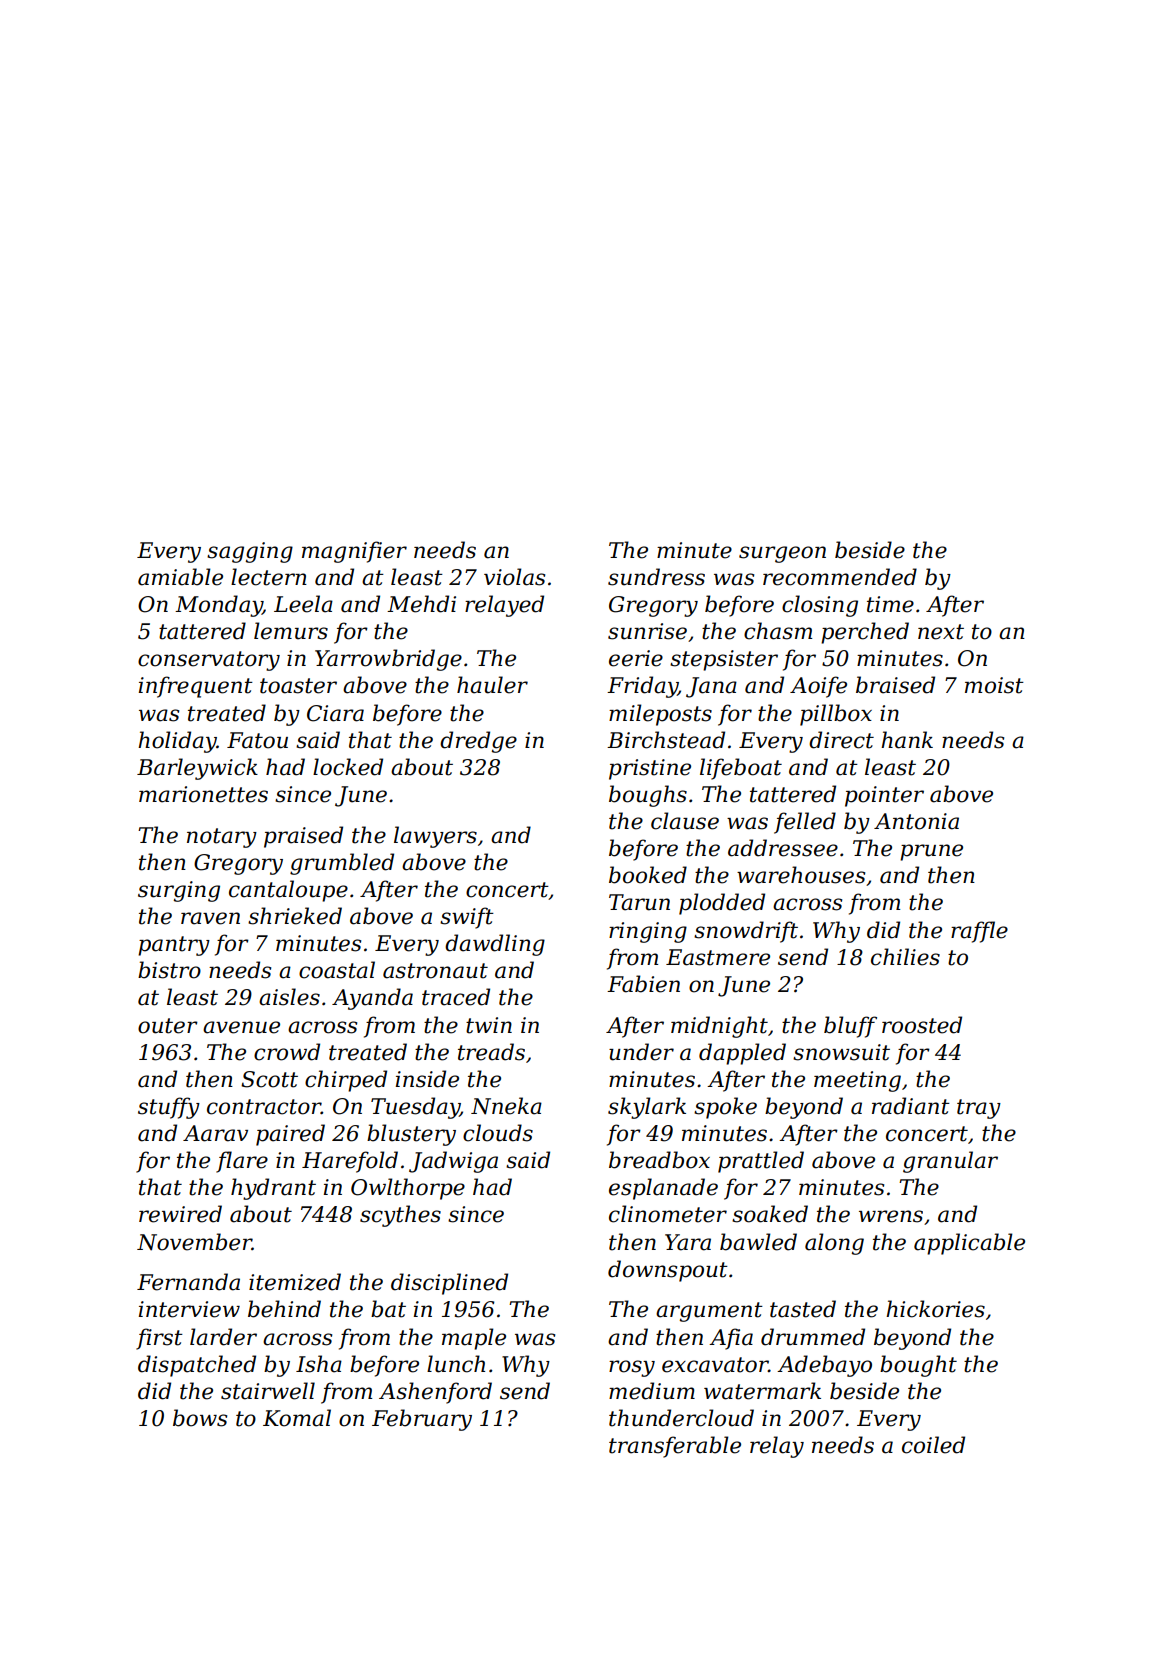 The width and height of the screenshot is (1165, 1654). I want to click on avenue, so click(241, 1027).
